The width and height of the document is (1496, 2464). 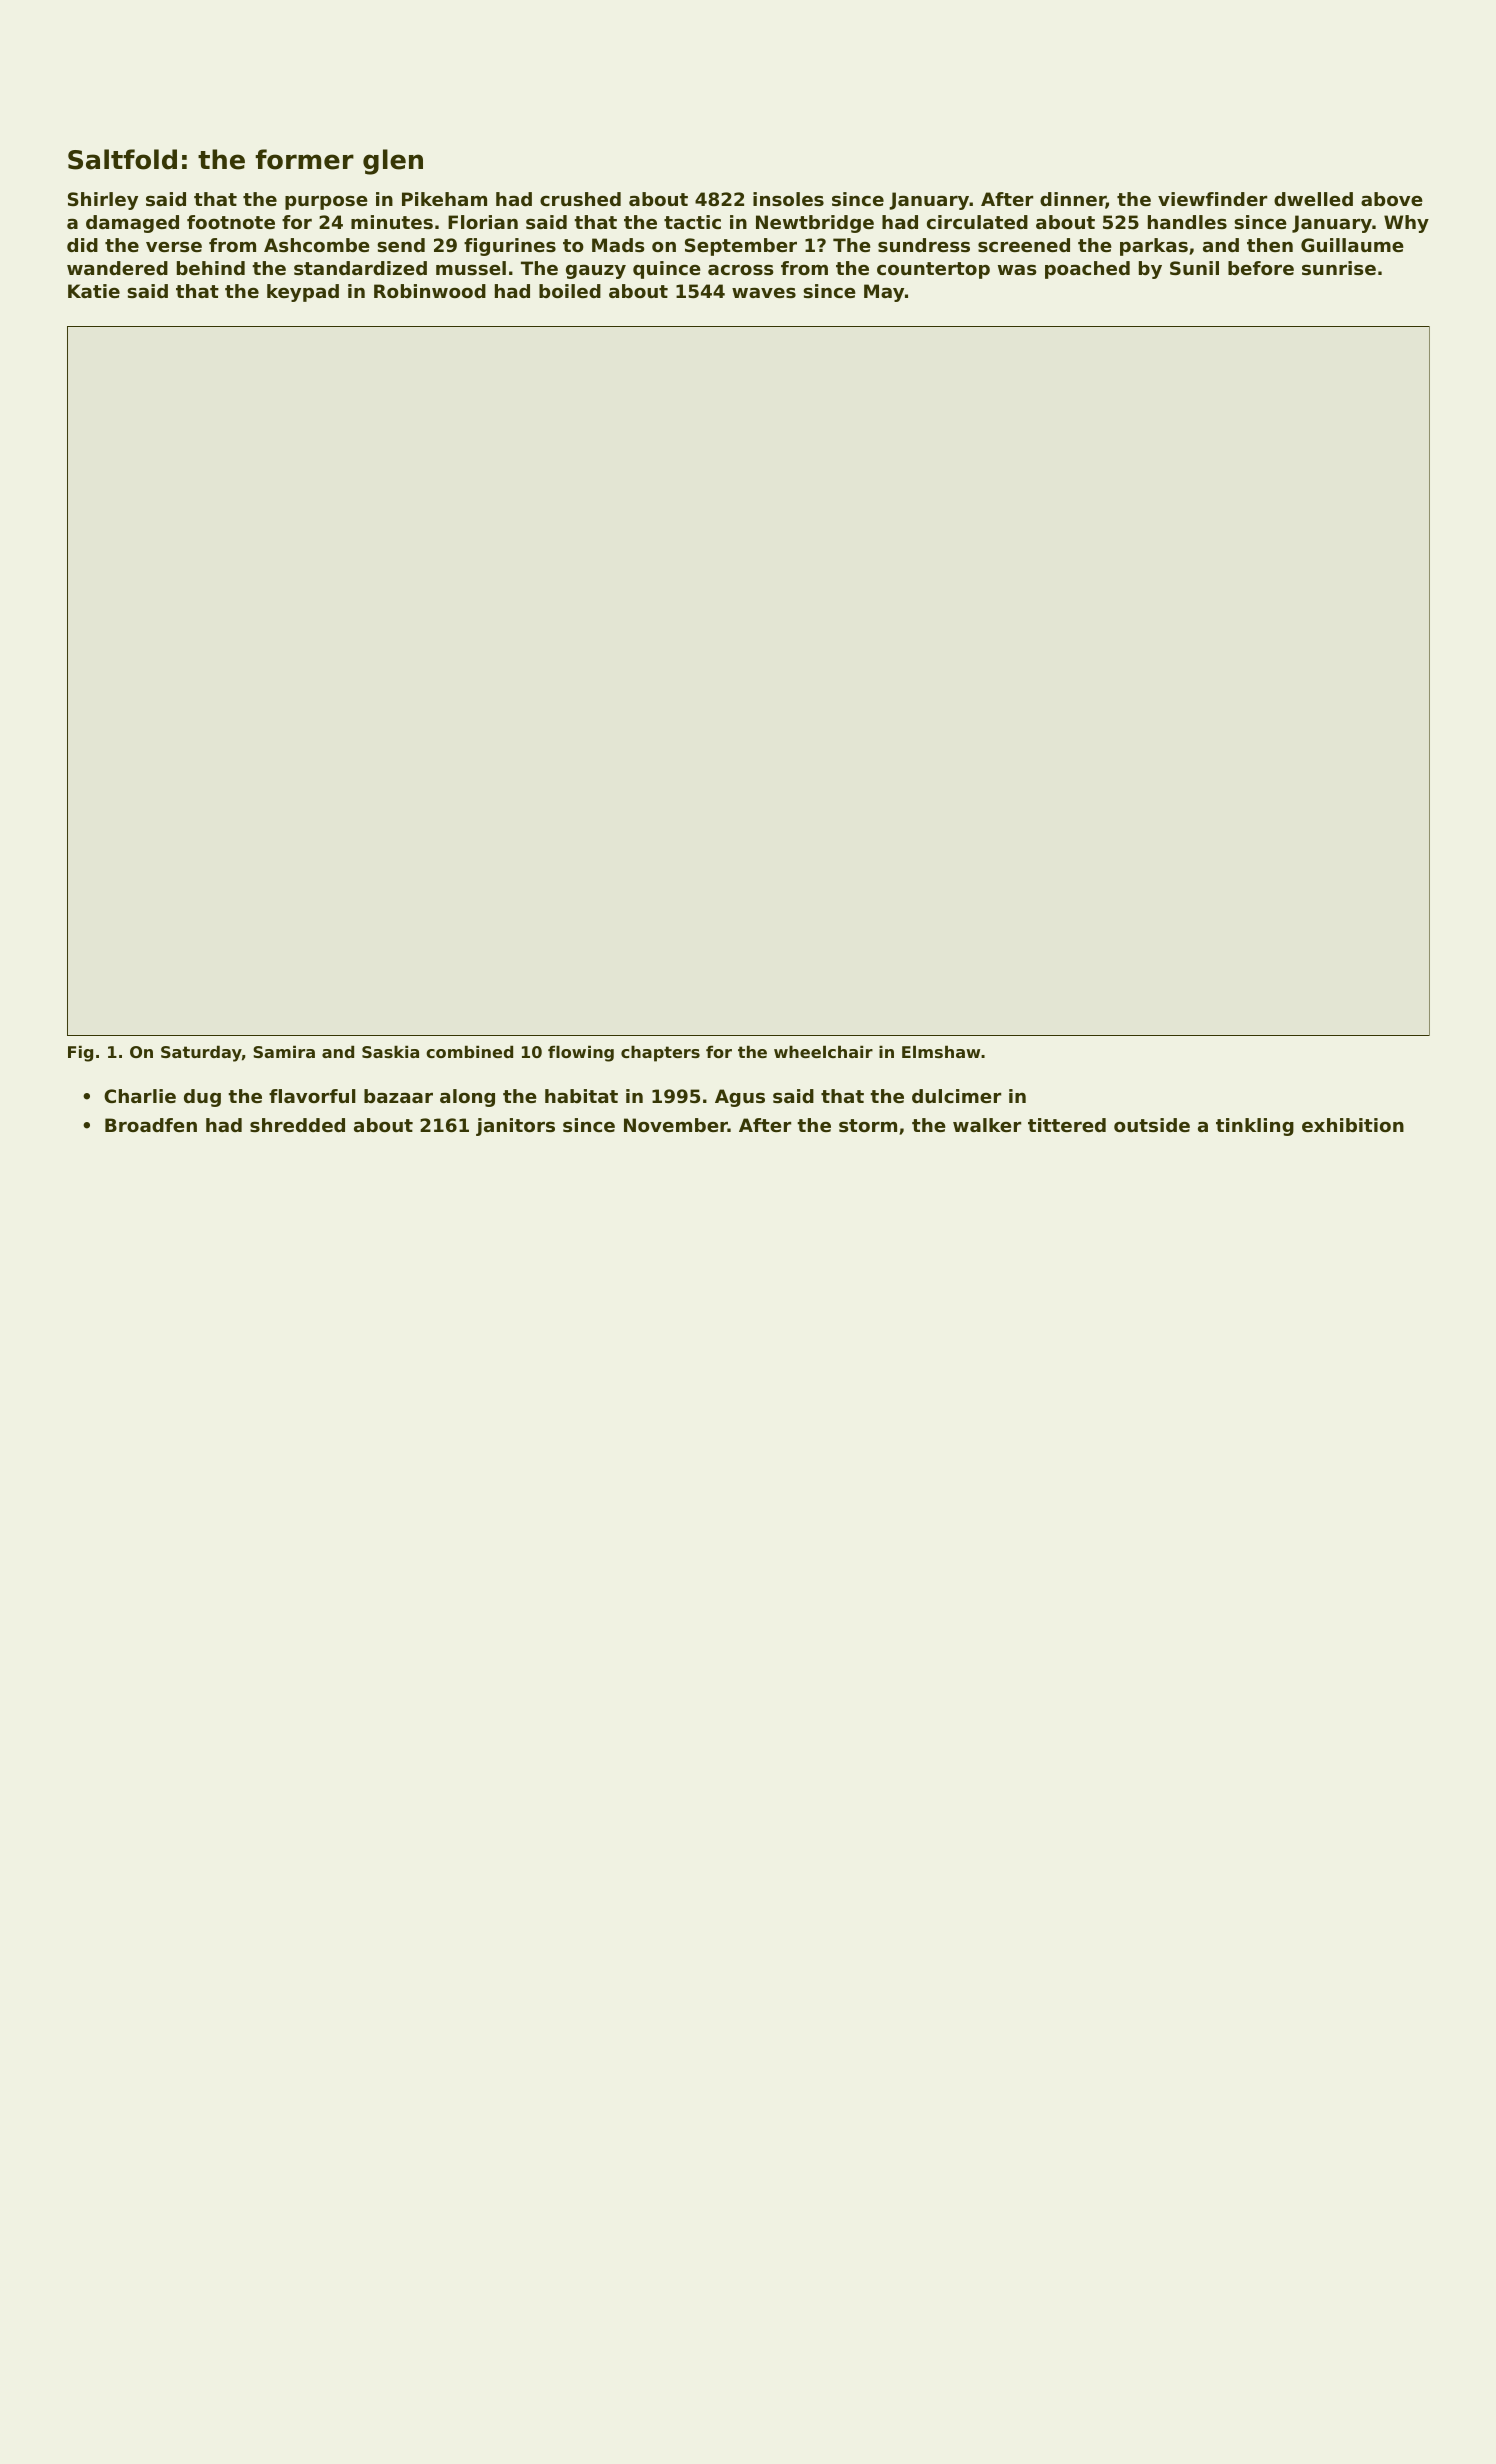 I want to click on Katie, so click(x=94, y=291).
